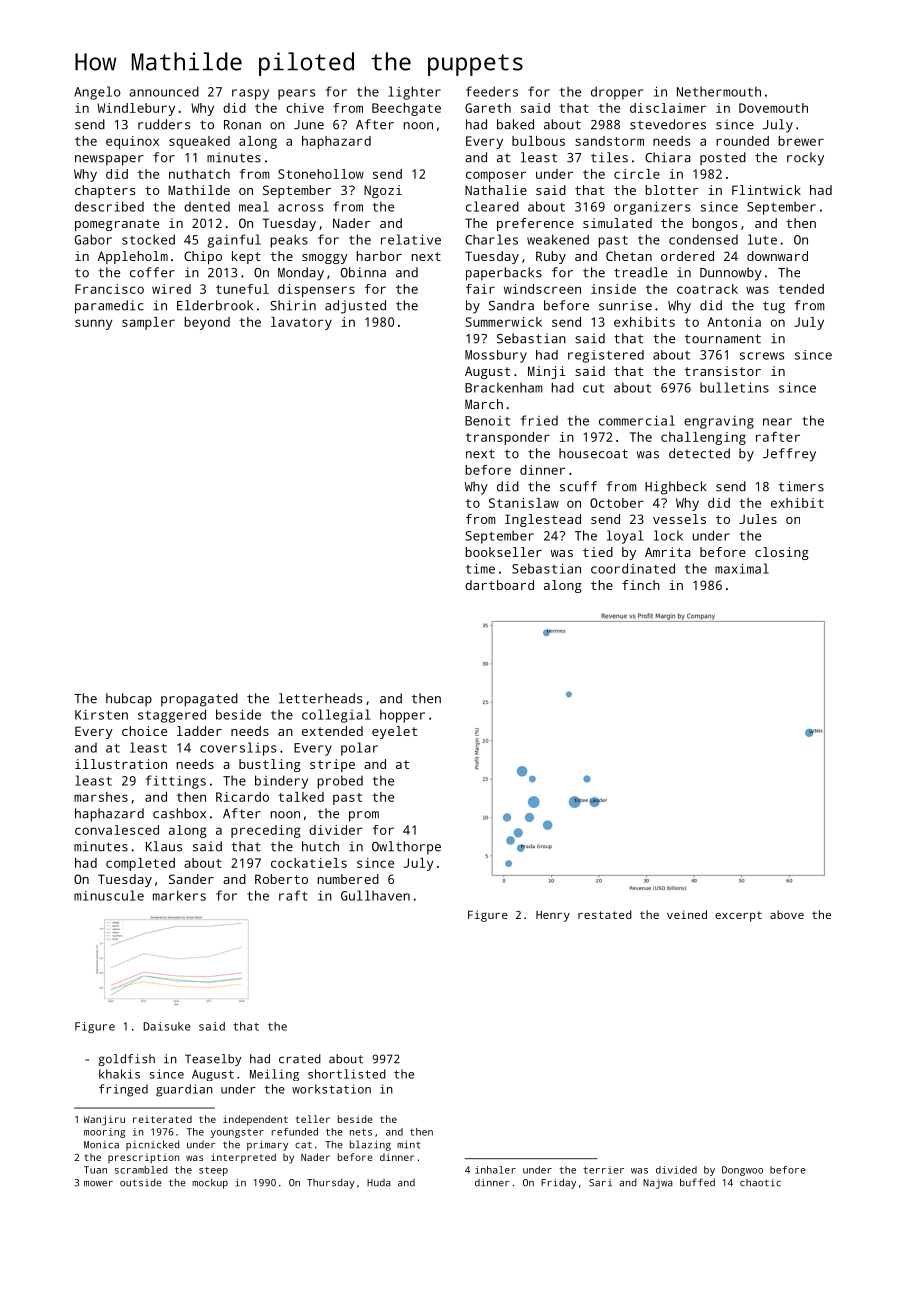  Describe the element at coordinates (179, 813) in the screenshot. I see `cashbox` at that location.
